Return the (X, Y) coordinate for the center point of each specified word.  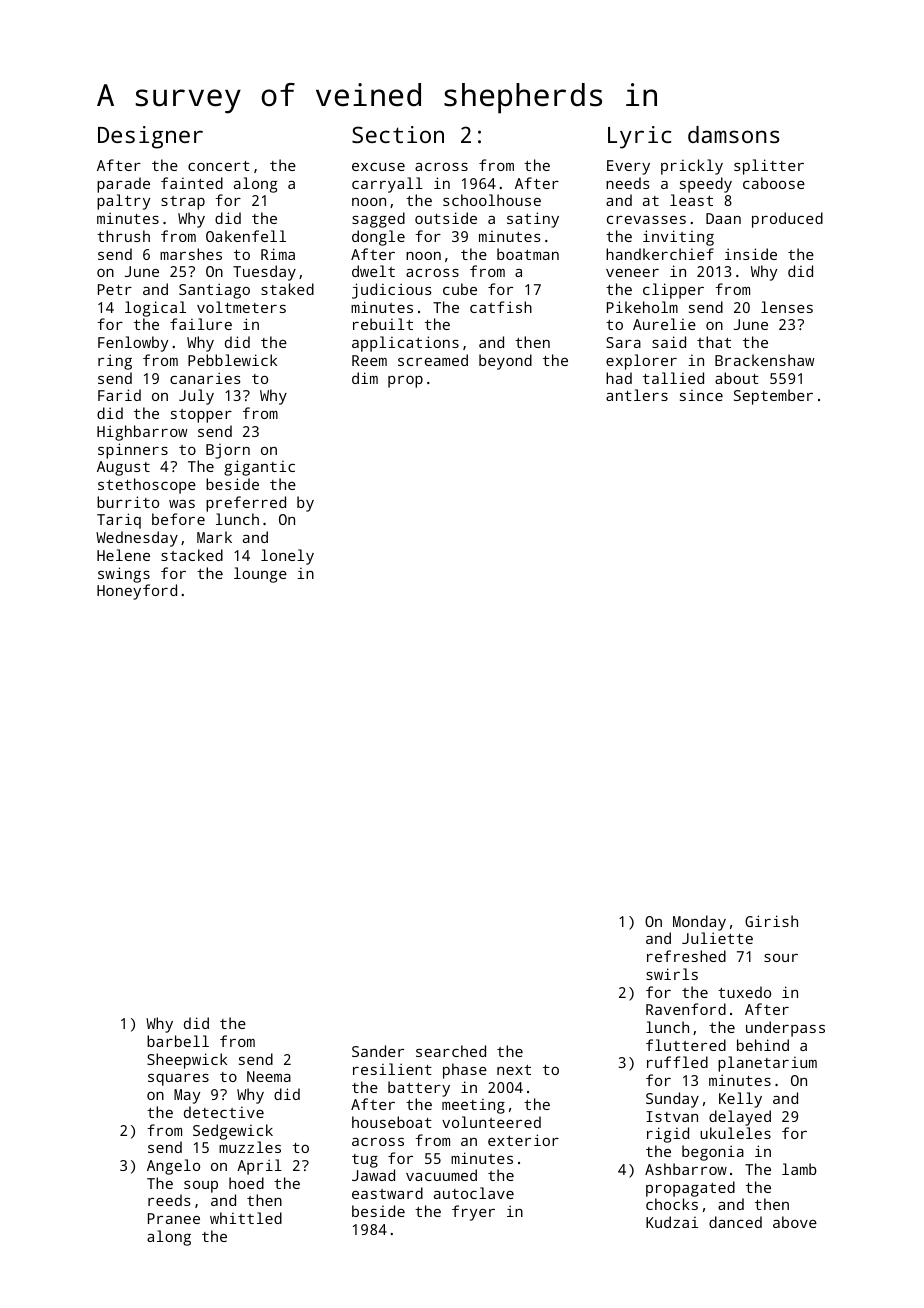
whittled (246, 1218)
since (701, 395)
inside (751, 254)
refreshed (686, 956)
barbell (178, 1041)
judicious (392, 291)
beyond (505, 362)
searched (451, 1051)
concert (219, 166)
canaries (205, 378)
